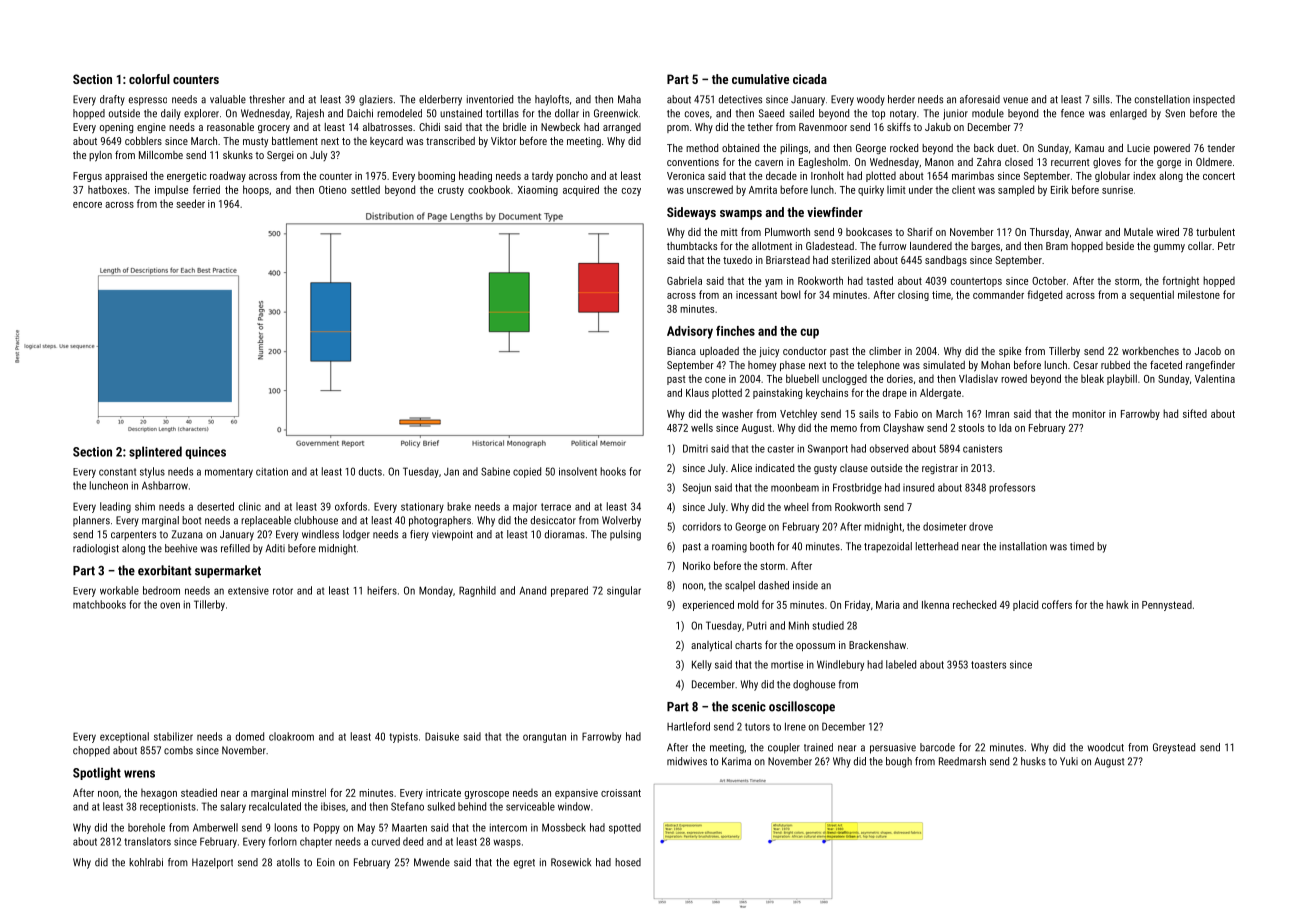  Describe the element at coordinates (382, 590) in the screenshot. I see `heifers` at that location.
